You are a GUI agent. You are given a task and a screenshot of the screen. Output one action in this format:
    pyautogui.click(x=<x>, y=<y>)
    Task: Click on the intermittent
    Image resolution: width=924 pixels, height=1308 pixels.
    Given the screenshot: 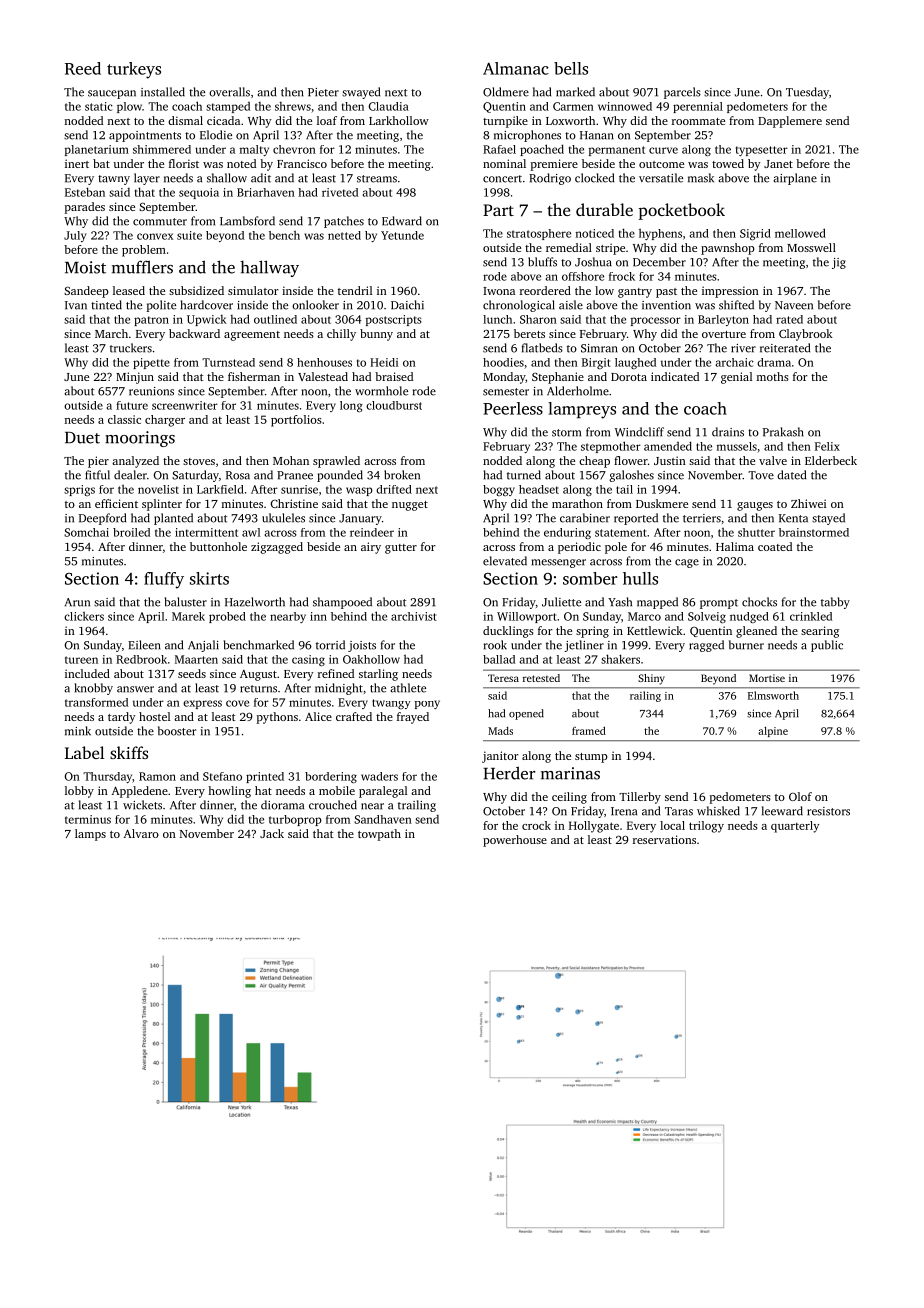 What is the action you would take?
    pyautogui.click(x=206, y=532)
